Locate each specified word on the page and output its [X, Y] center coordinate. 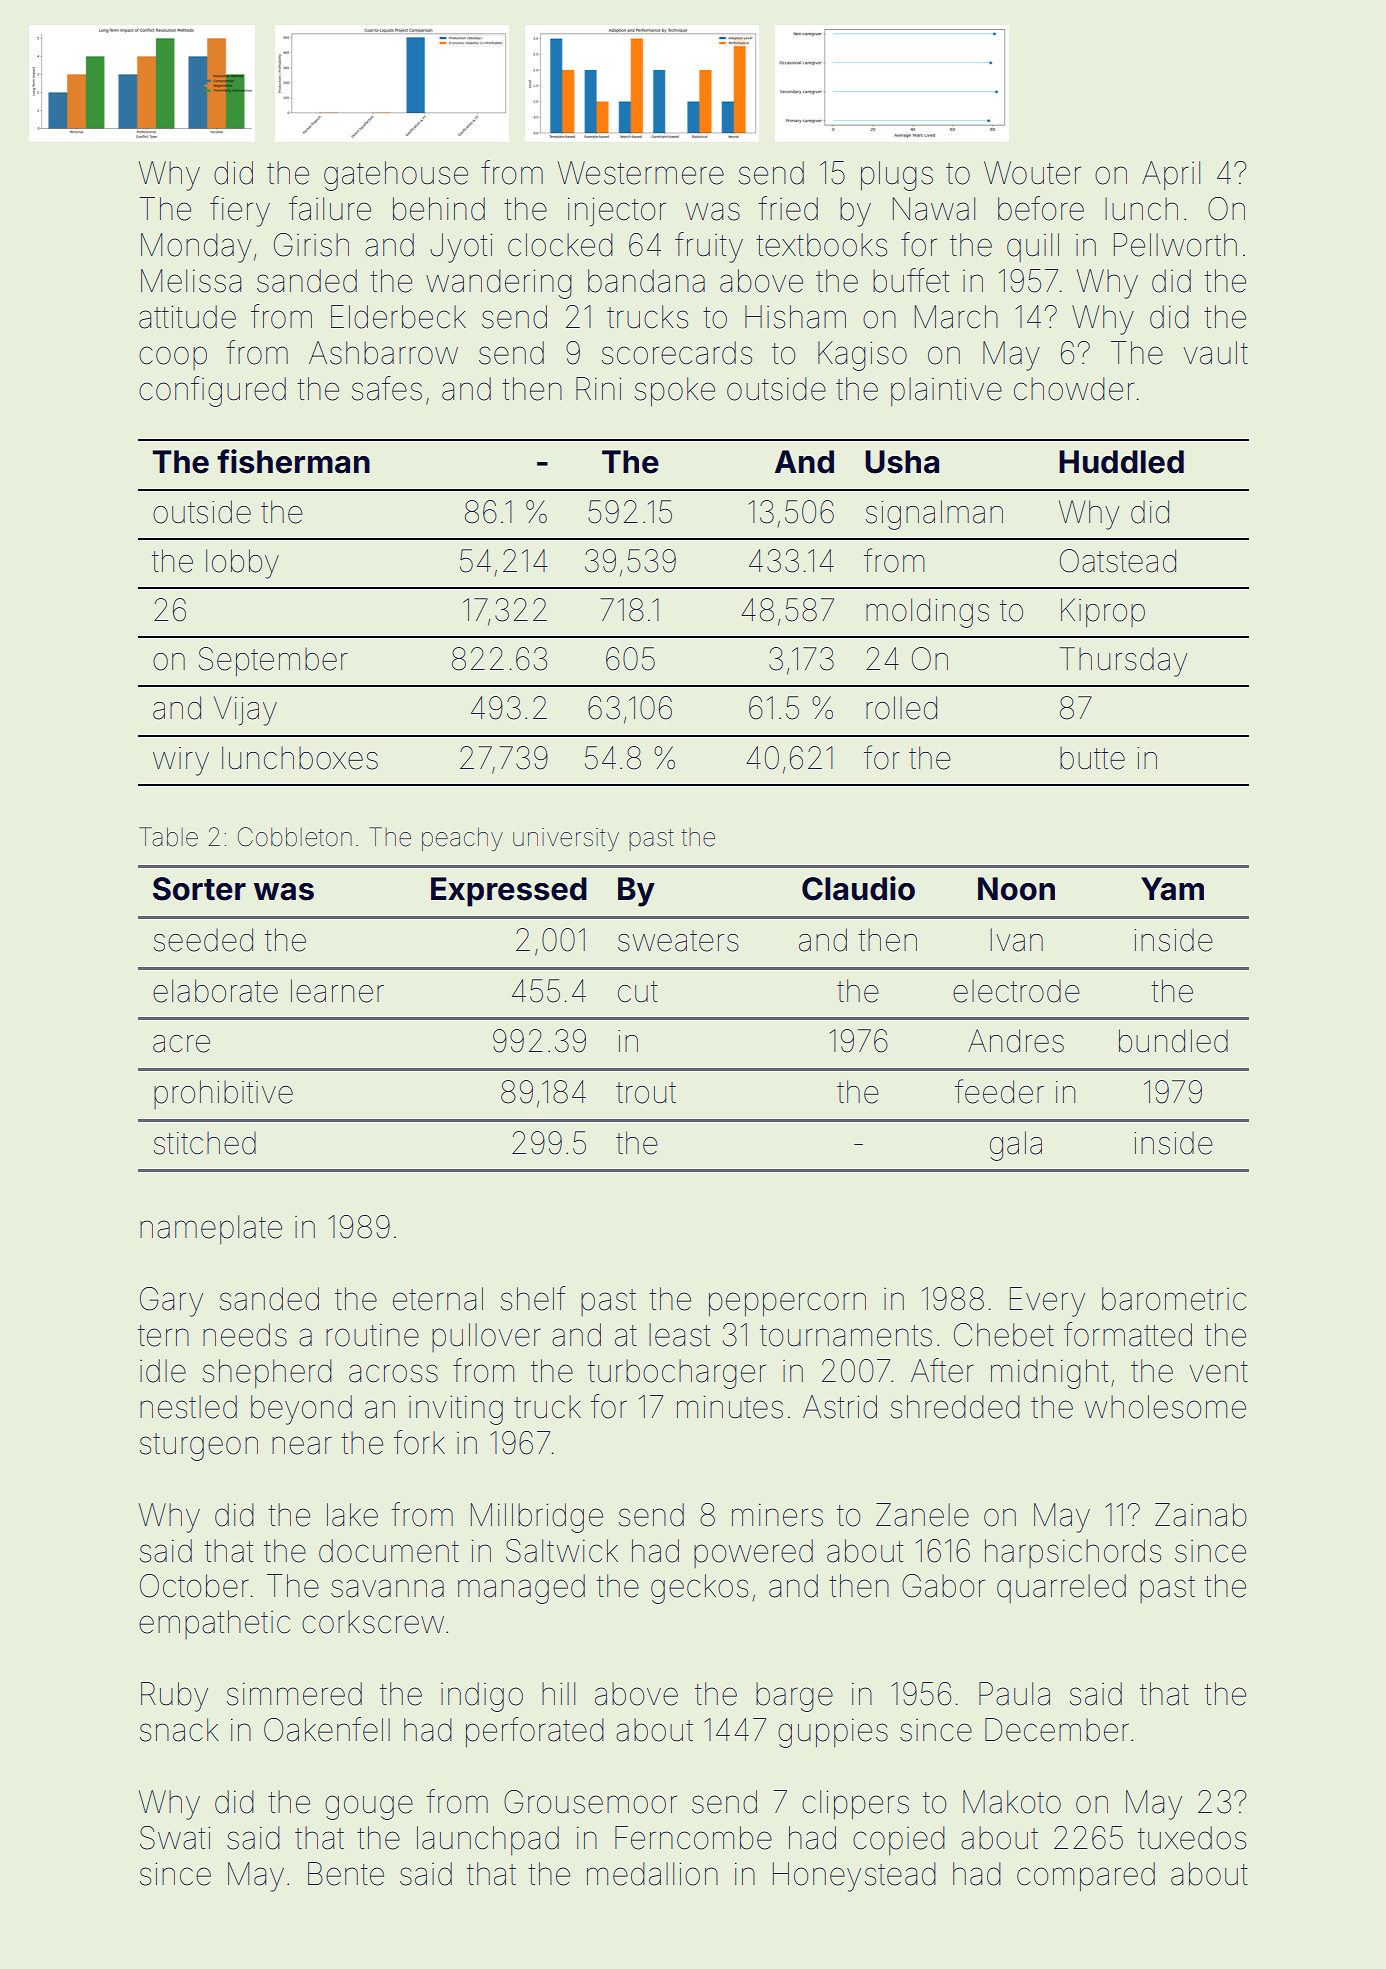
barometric [1174, 1299]
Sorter [199, 889]
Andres [1016, 1041]
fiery [240, 211]
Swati [175, 1838]
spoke [675, 392]
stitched [205, 1143]
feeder [999, 1091]
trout [646, 1093]
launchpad [488, 1840]
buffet [911, 280]
